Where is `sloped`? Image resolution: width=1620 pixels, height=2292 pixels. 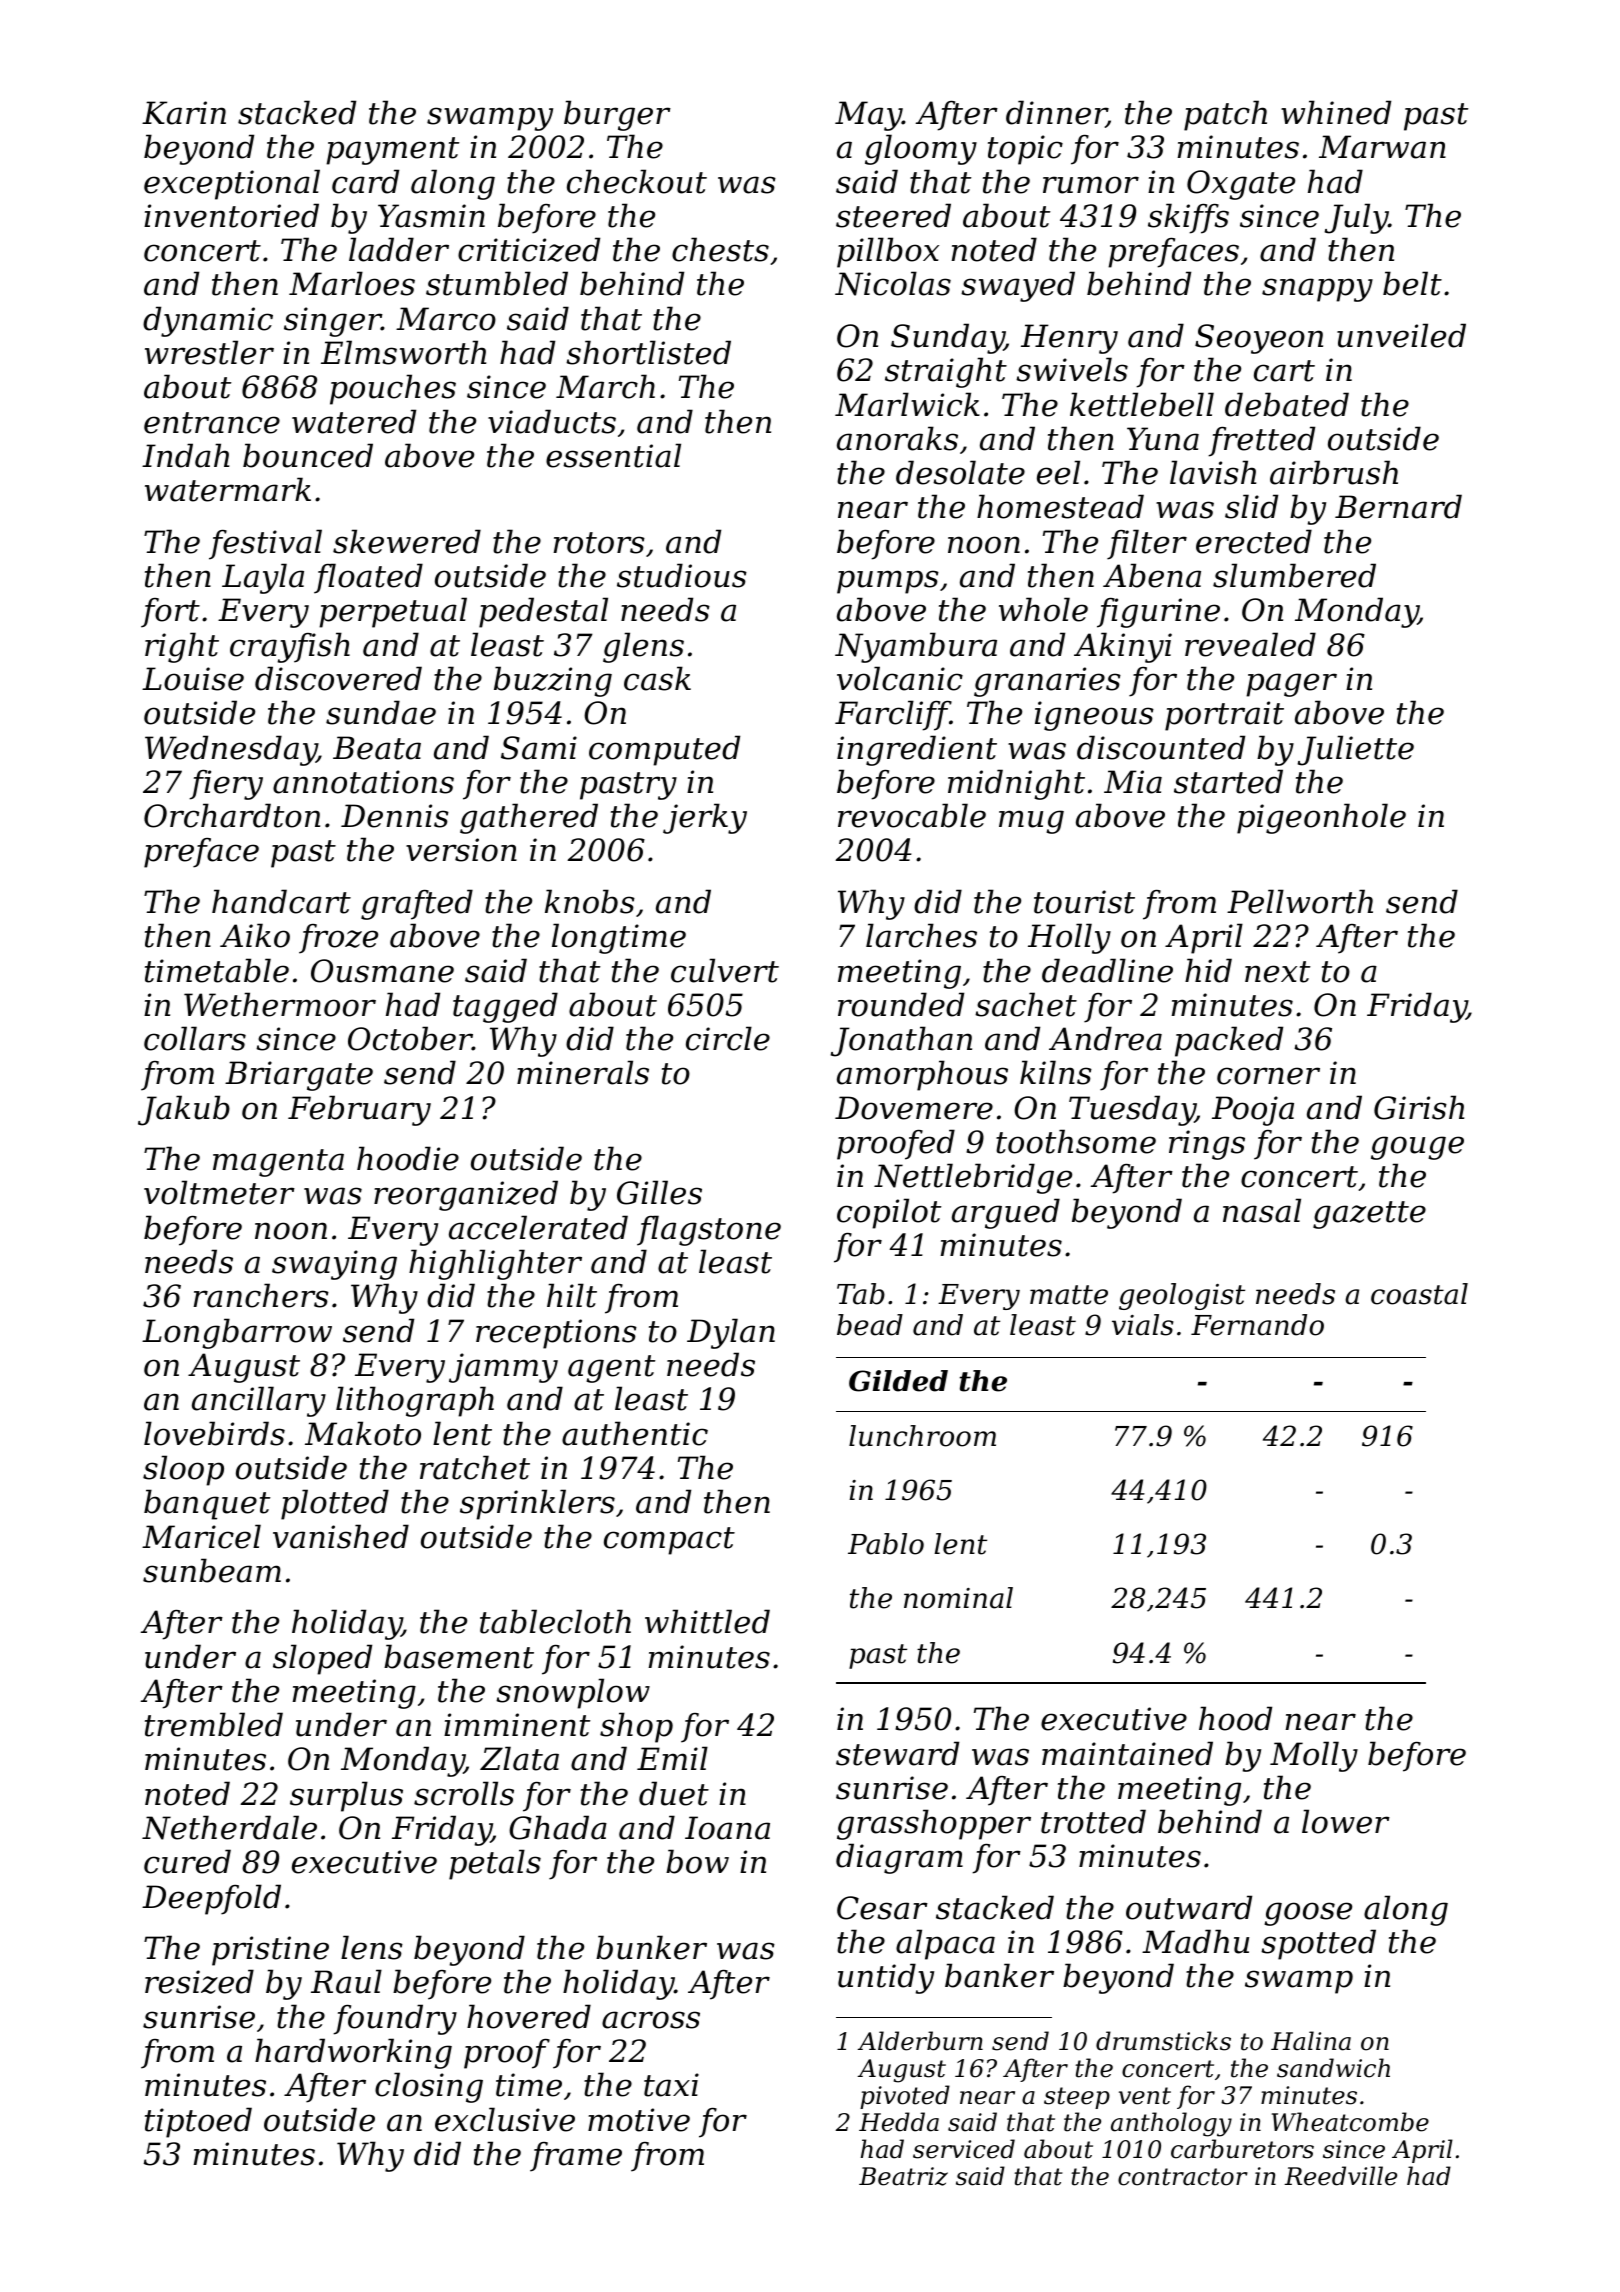
sloped is located at coordinates (322, 1659).
